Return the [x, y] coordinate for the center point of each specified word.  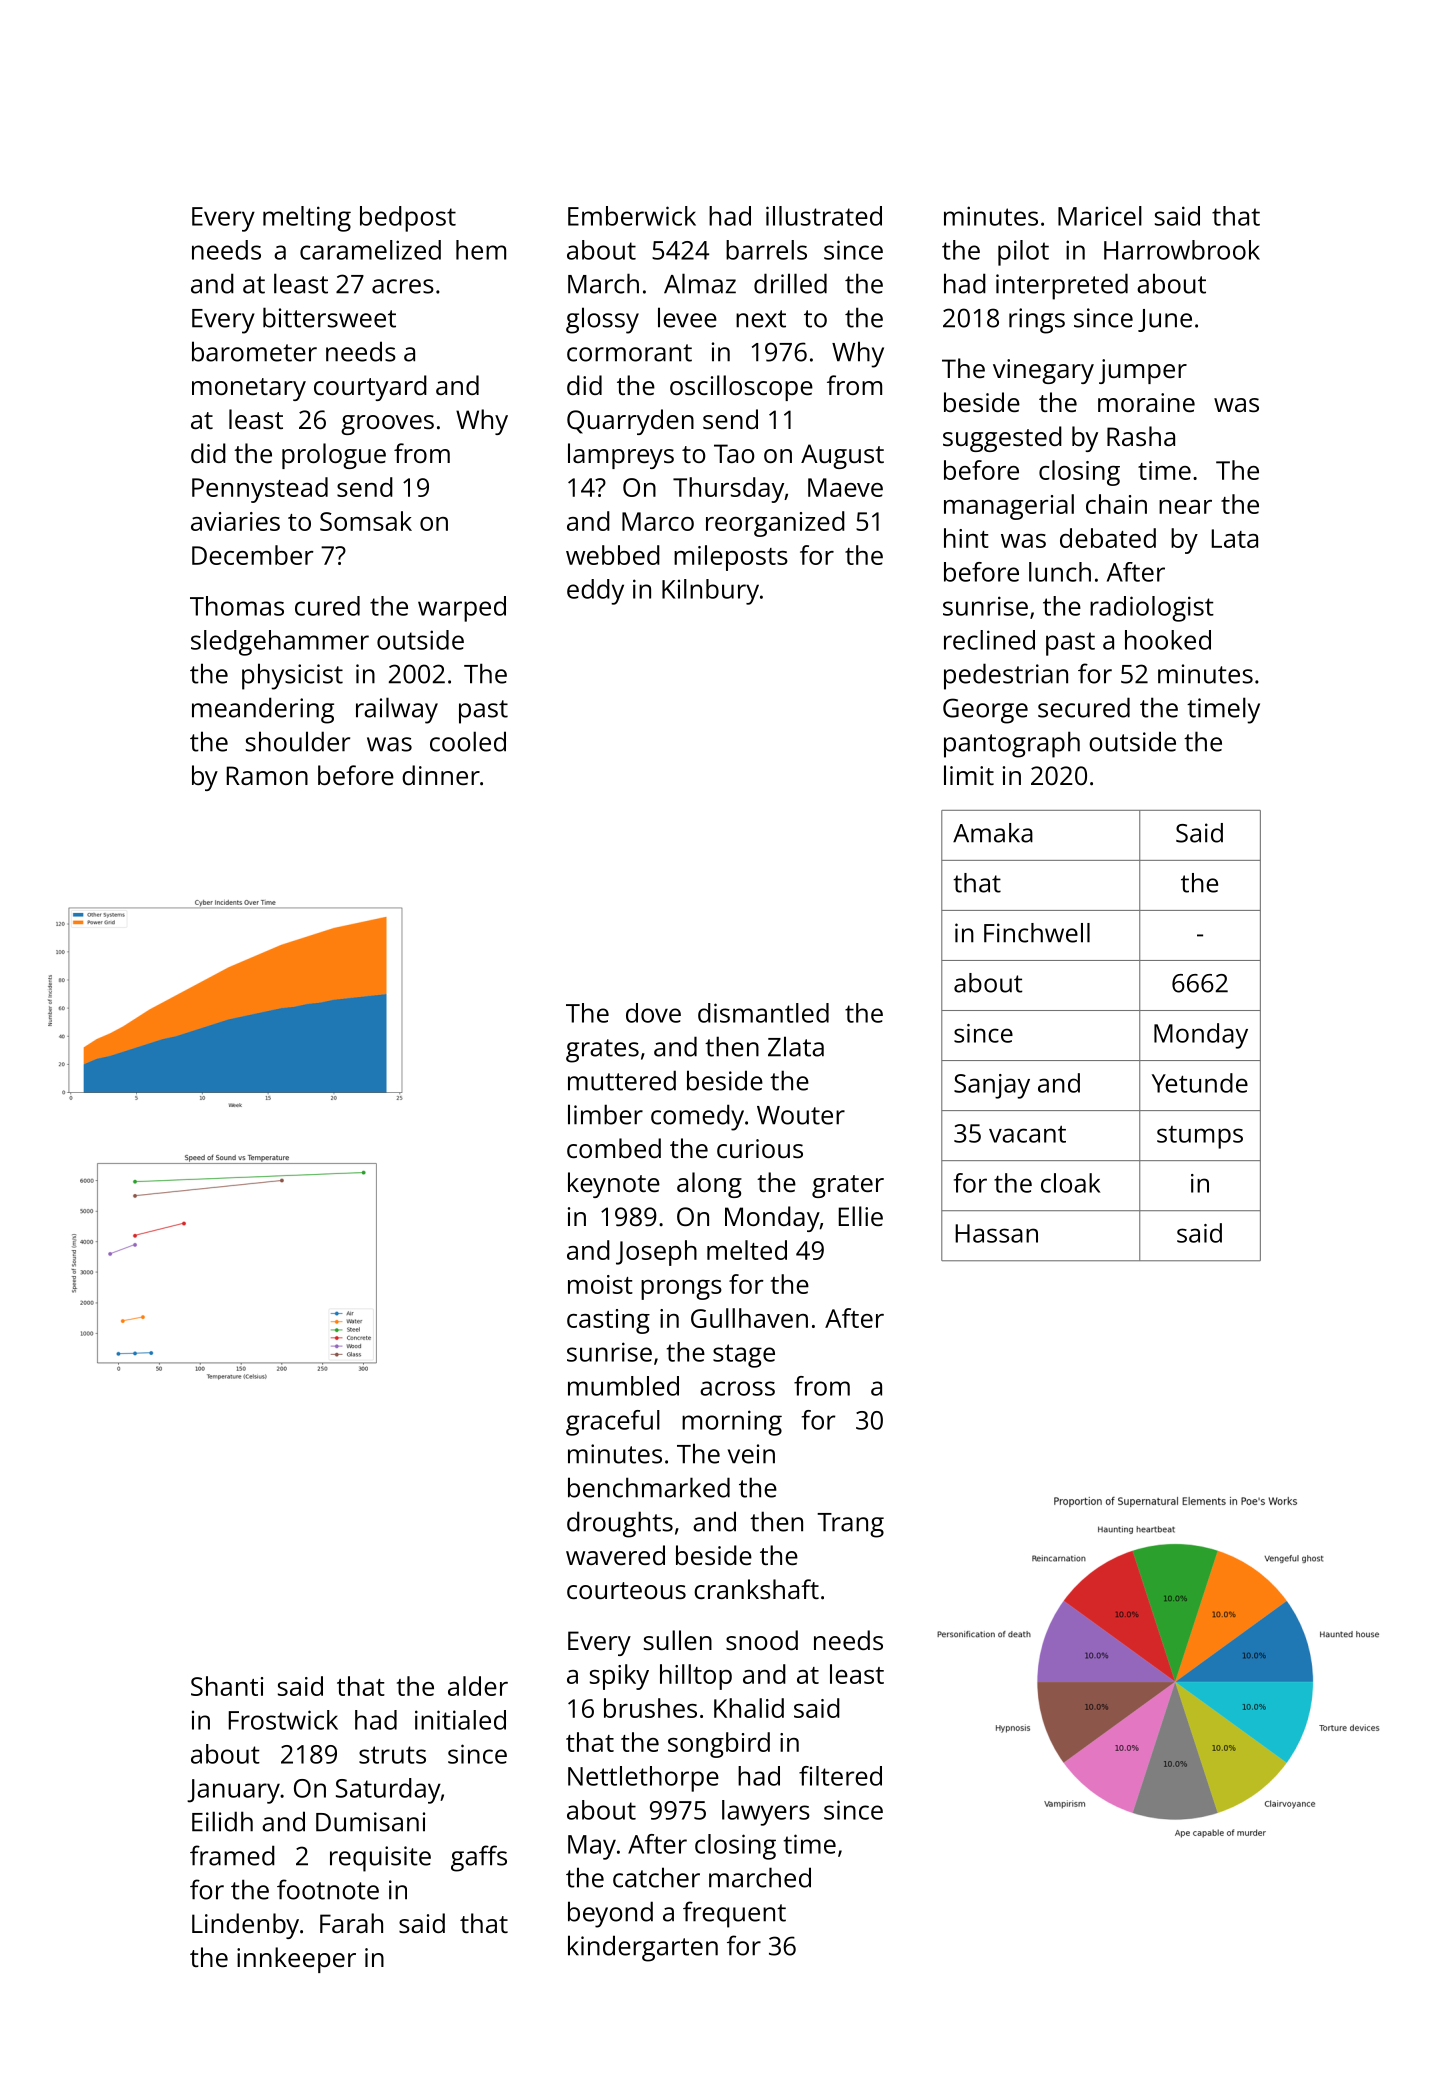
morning [732, 1423]
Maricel [1100, 216]
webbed [613, 555]
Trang [850, 1525]
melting [307, 219]
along [709, 1185]
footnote [328, 1889]
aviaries [235, 521]
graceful [613, 1423]
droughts [620, 1524]
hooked [1168, 640]
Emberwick [632, 216]
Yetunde [1200, 1083]
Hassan [996, 1233]
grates [602, 1051]
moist [600, 1284]
